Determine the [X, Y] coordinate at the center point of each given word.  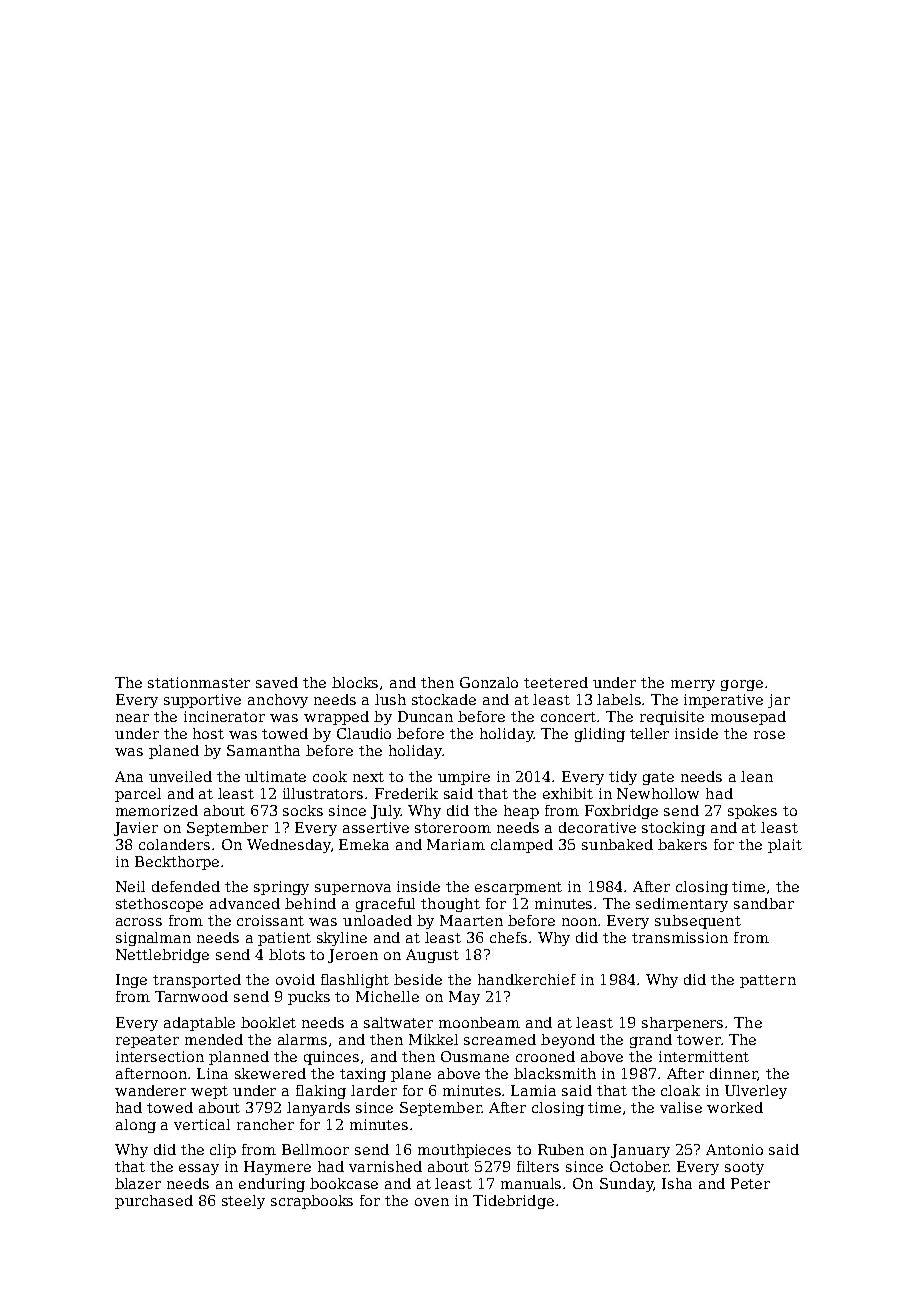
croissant [270, 920]
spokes [752, 812]
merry [693, 685]
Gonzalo [489, 682]
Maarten [471, 920]
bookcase [344, 1183]
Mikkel [433, 1039]
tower [699, 1040]
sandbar [764, 903]
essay [199, 1169]
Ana [129, 776]
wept [209, 1092]
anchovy [278, 701]
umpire [464, 778]
